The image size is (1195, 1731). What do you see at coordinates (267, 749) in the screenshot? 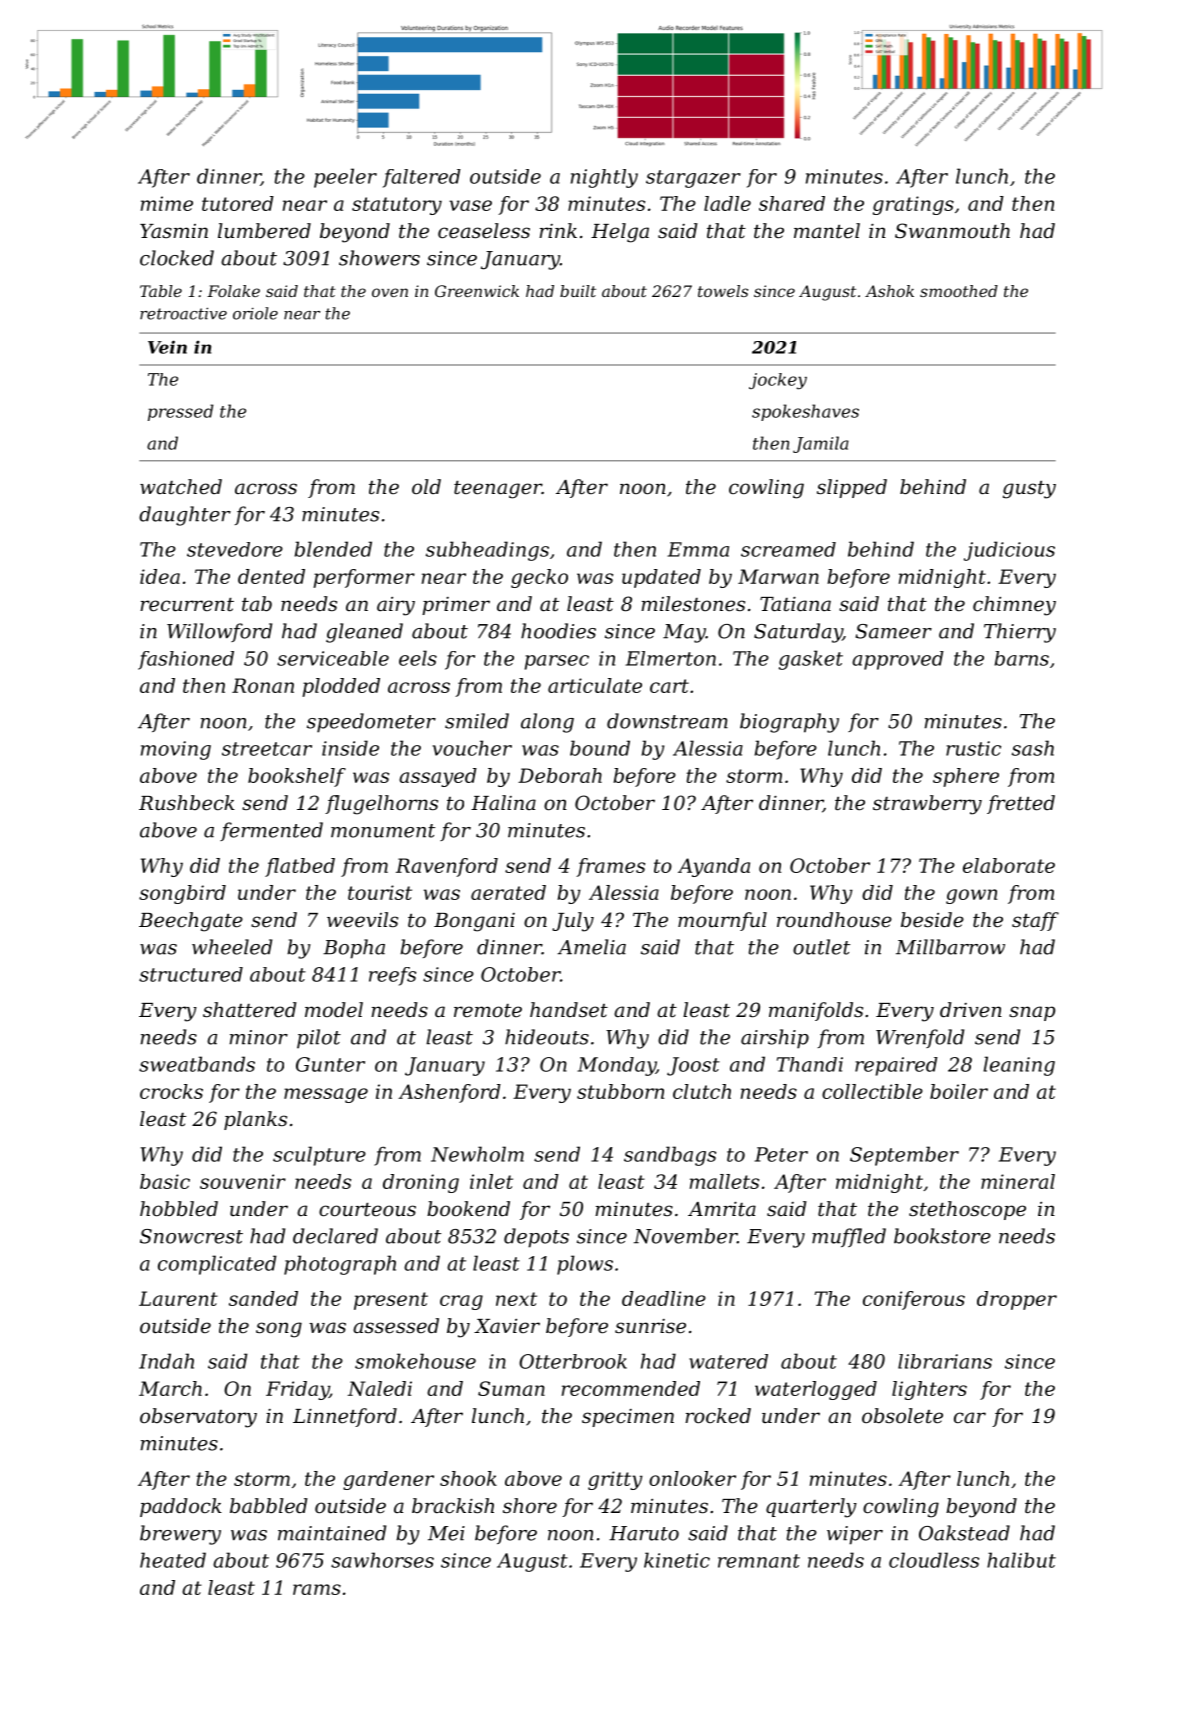
I see `streetcar` at bounding box center [267, 749].
